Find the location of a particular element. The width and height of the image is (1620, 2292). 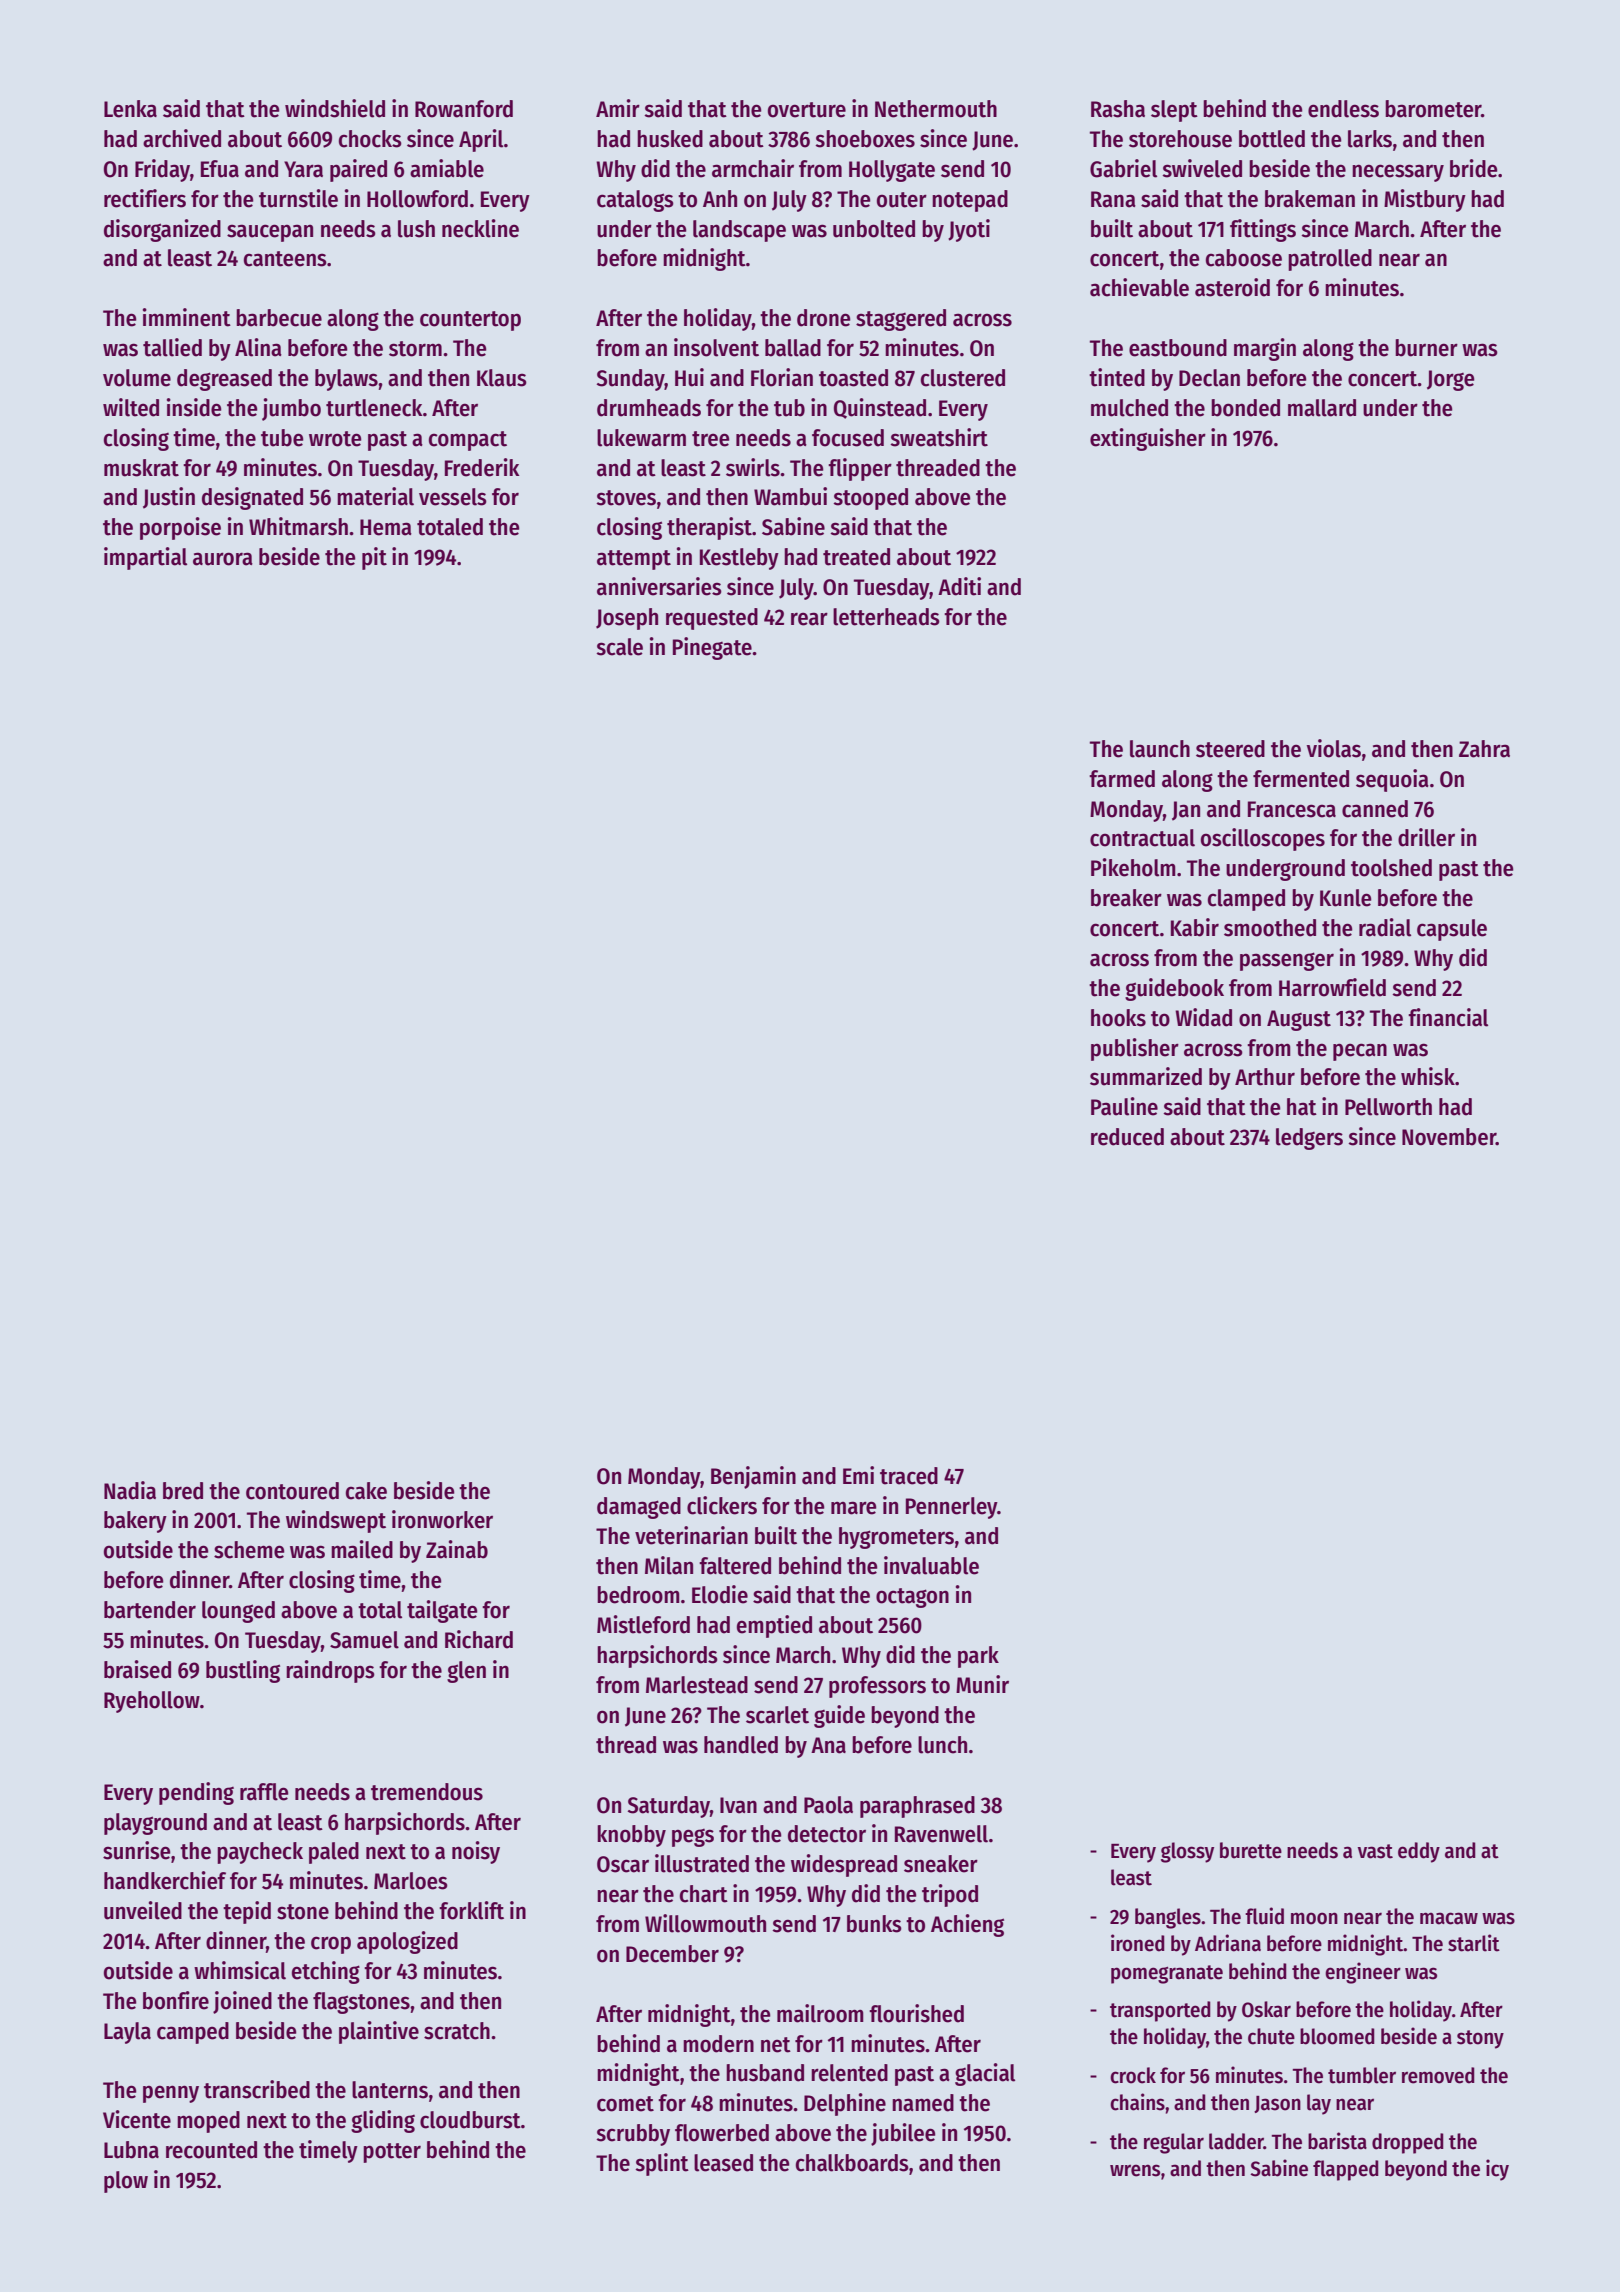

neckline is located at coordinates (480, 228).
